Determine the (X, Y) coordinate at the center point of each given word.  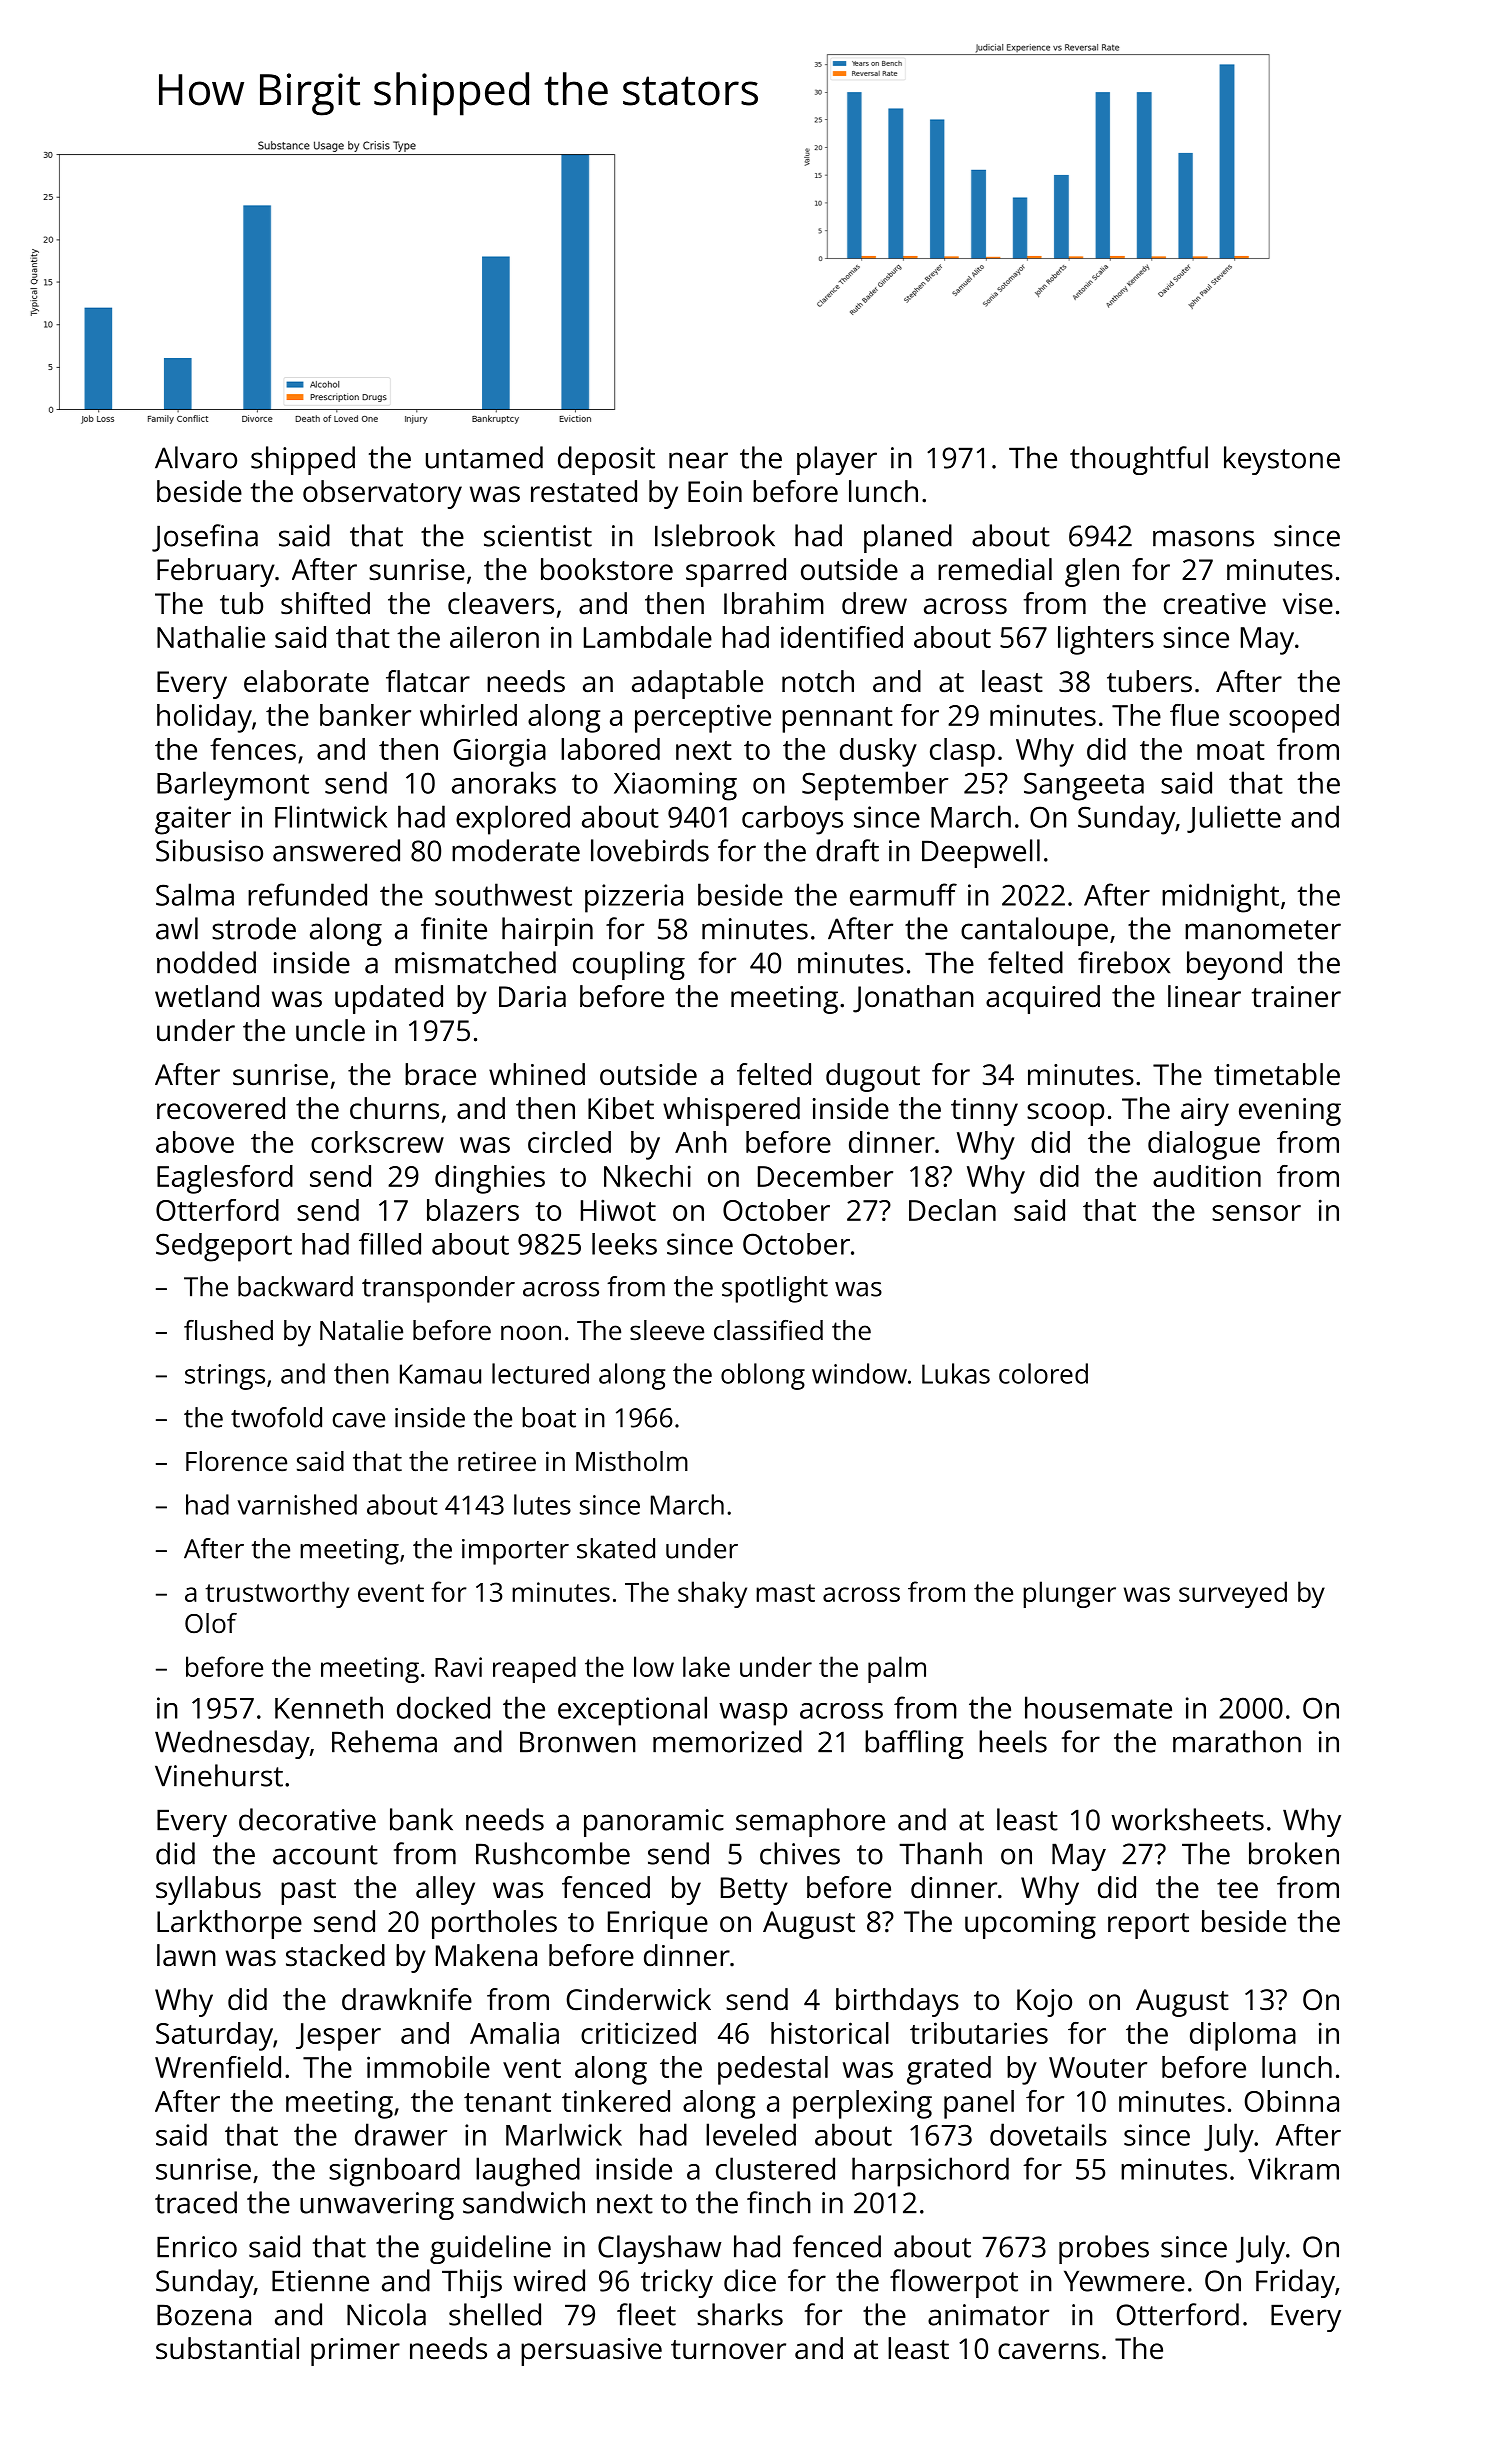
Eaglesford (225, 1179)
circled (569, 1142)
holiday (204, 718)
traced (196, 2202)
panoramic (654, 1823)
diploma (1243, 2036)
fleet (646, 2314)
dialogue (1204, 1145)
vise (1308, 604)
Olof (211, 1623)
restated (584, 491)
